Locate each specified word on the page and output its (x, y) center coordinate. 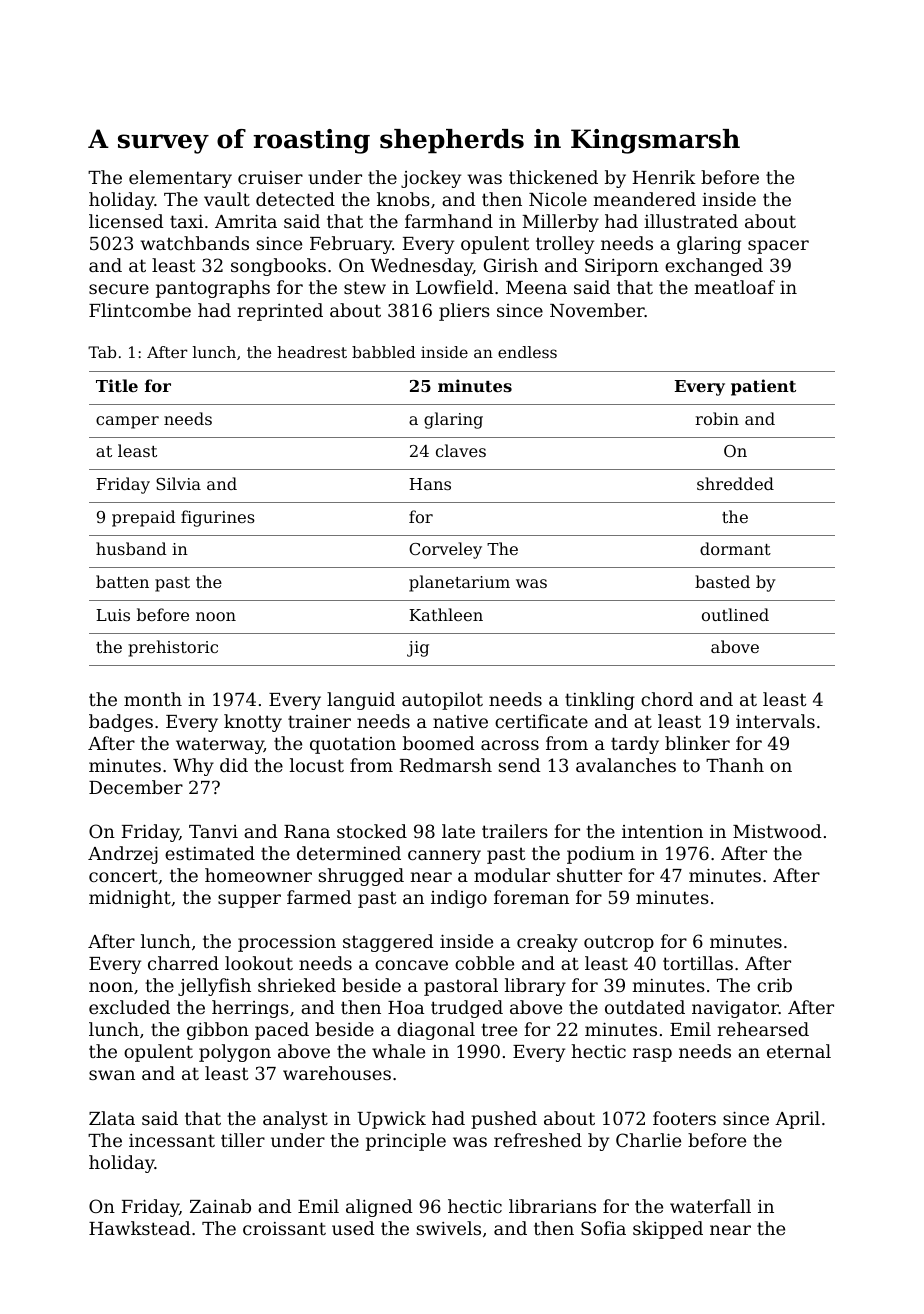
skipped (668, 1230)
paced (282, 1031)
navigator (735, 1009)
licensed (126, 221)
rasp (652, 1055)
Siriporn (622, 267)
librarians (552, 1206)
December (136, 787)
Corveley (445, 550)
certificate (541, 721)
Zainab (220, 1206)
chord (667, 699)
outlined (735, 614)
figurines (218, 518)
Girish (511, 265)
